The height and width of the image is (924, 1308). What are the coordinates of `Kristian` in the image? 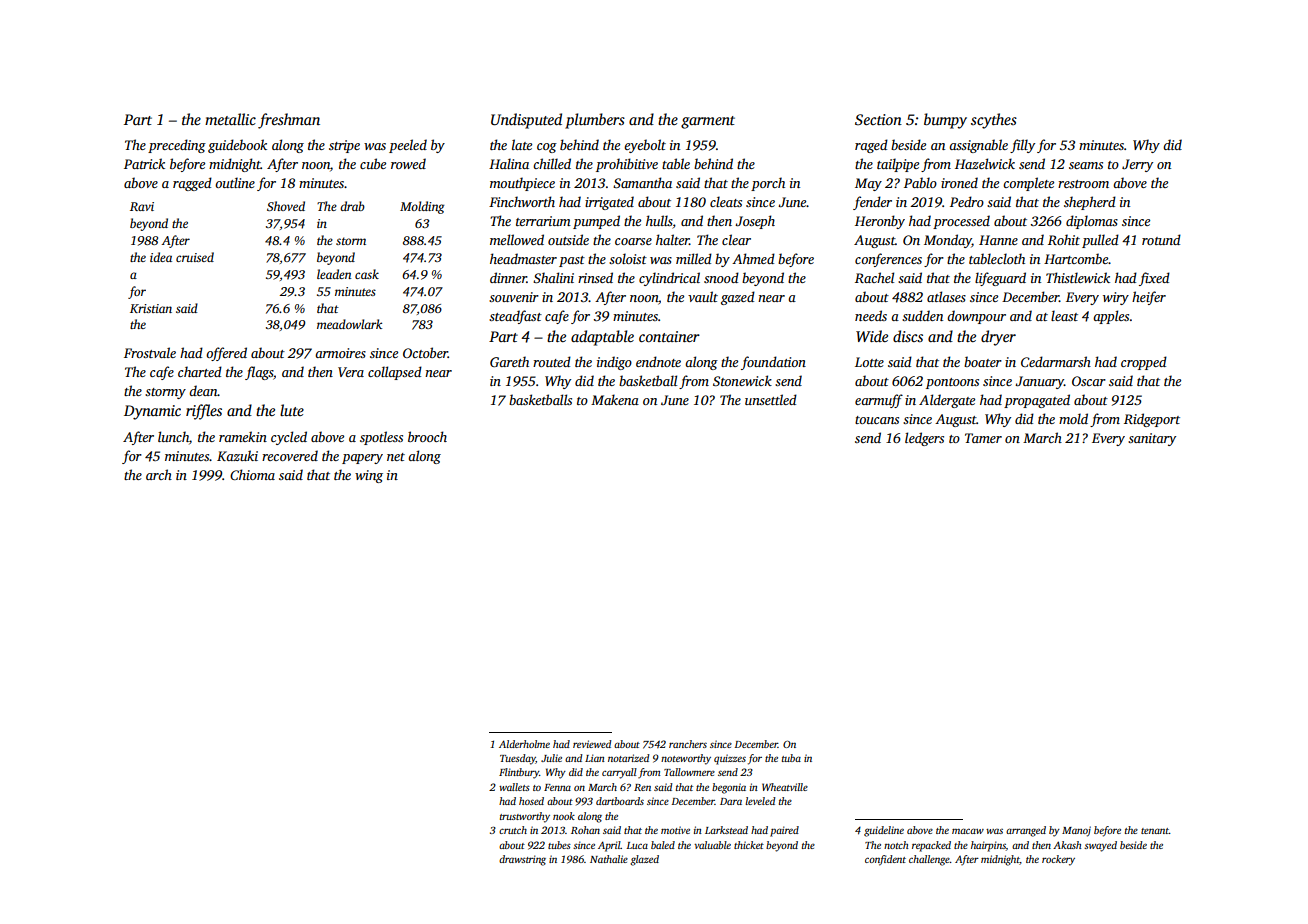 It's located at (151, 308).
